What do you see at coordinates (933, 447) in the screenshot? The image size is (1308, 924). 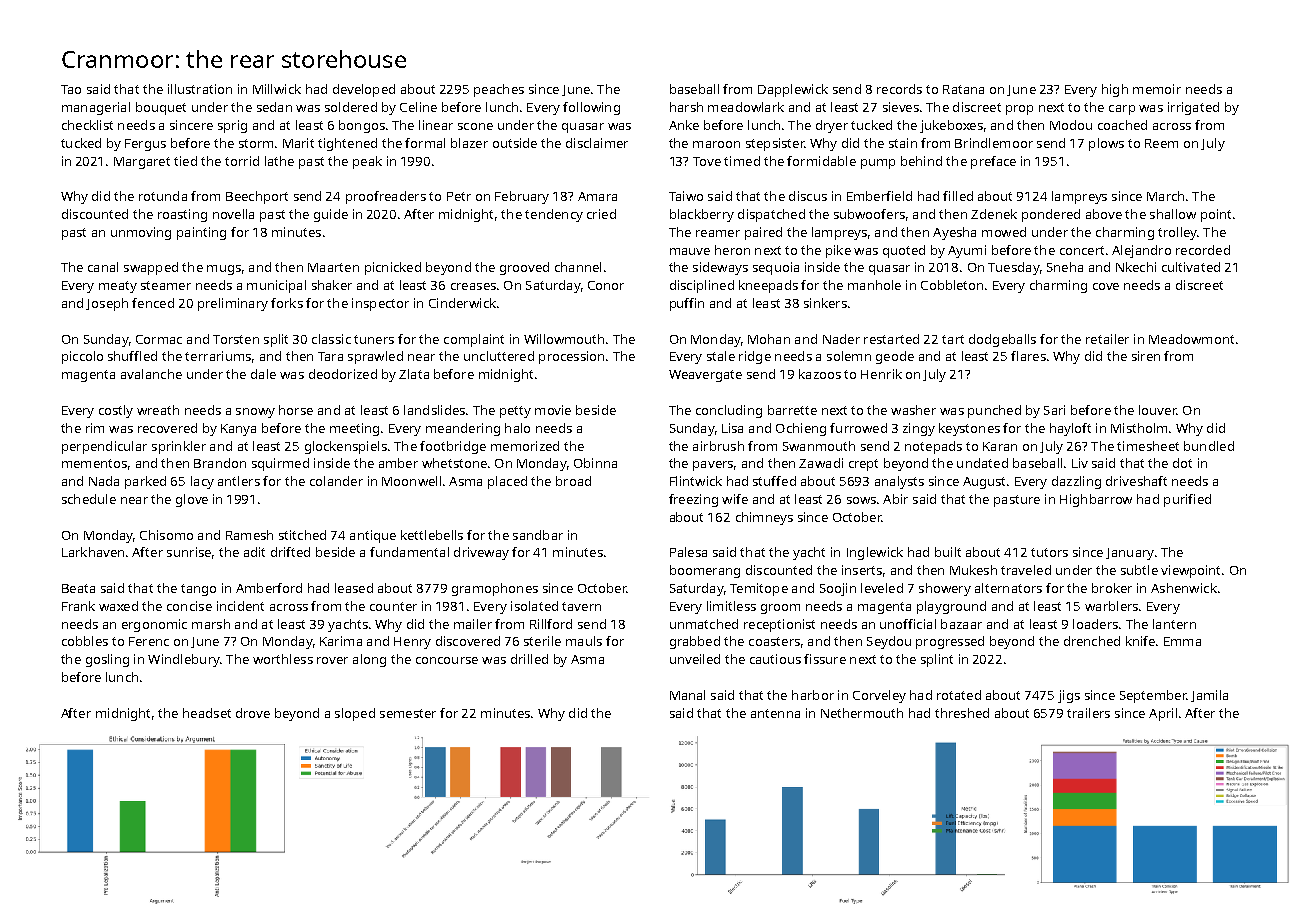 I see `notepads` at bounding box center [933, 447].
